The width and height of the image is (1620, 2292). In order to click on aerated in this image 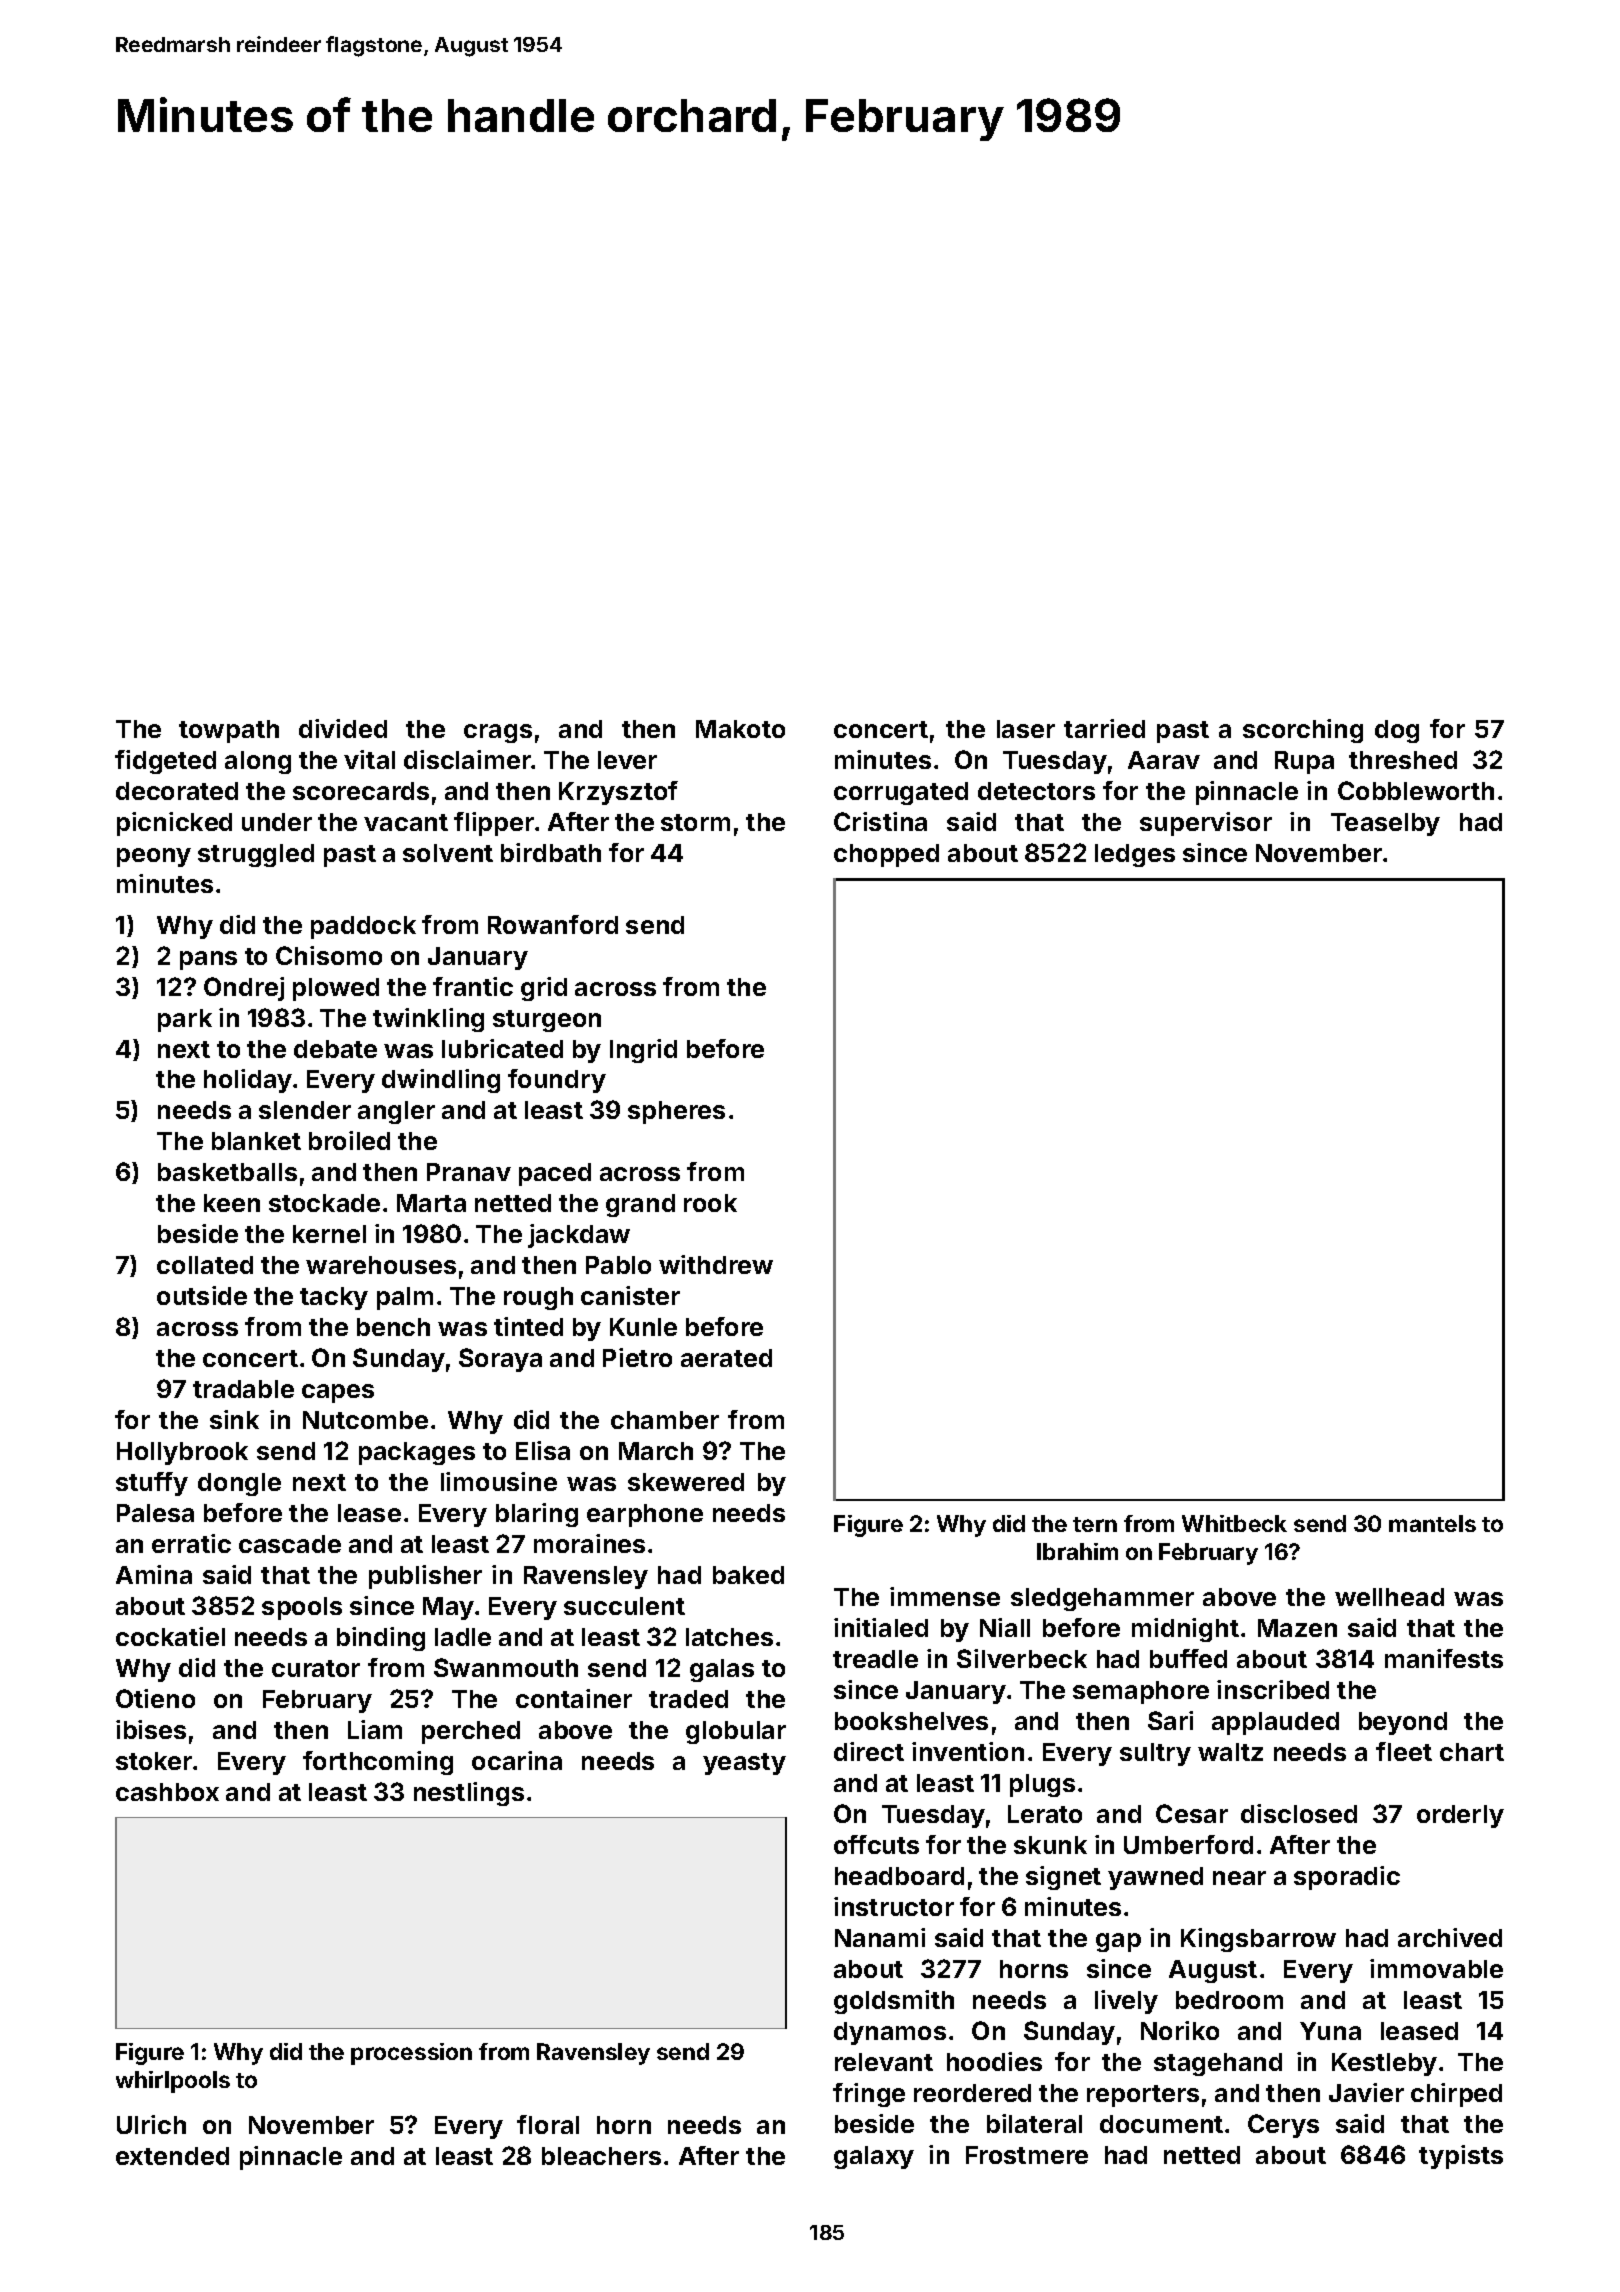, I will do `click(726, 1358)`.
